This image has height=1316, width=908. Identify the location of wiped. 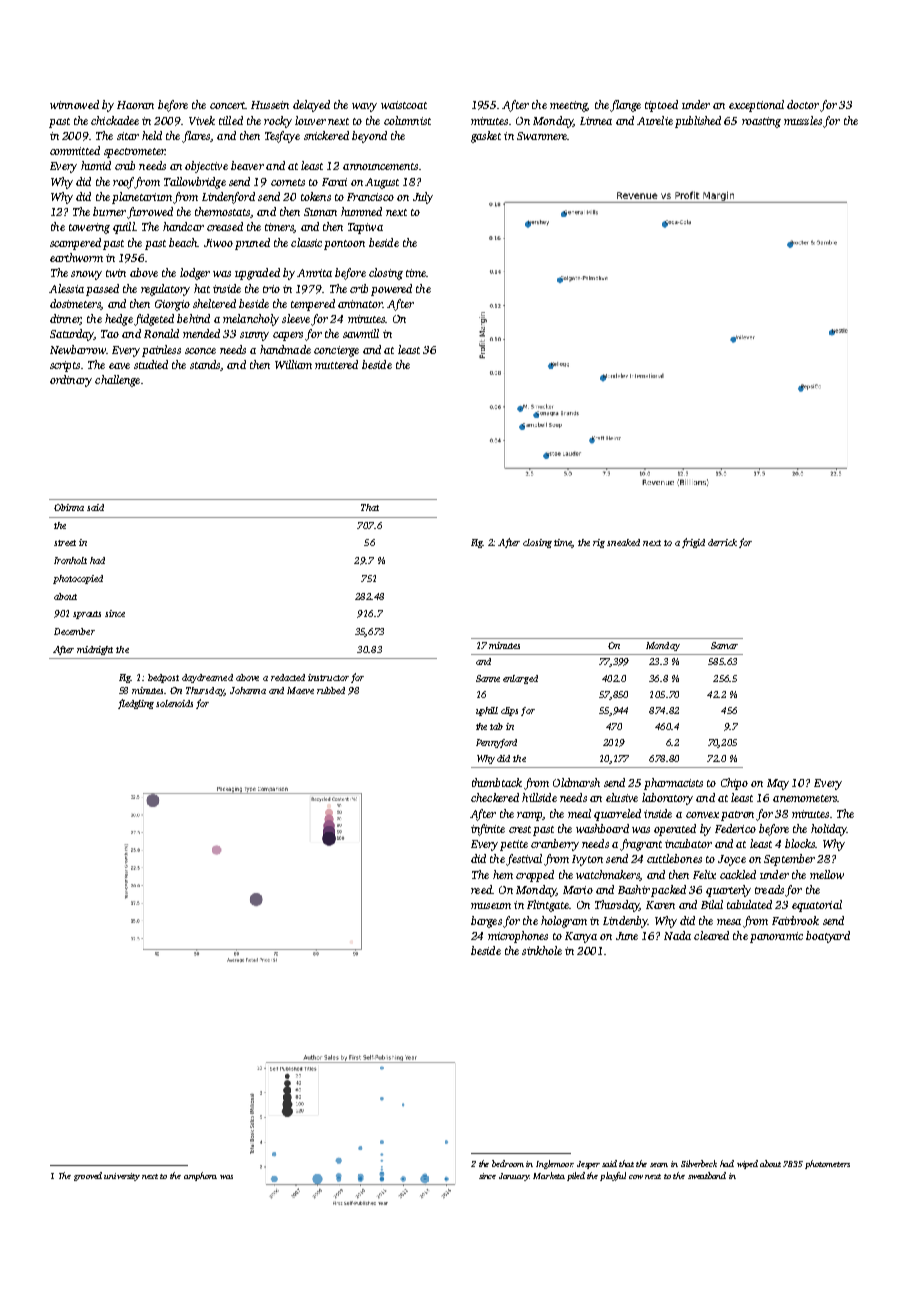
(747, 1164).
